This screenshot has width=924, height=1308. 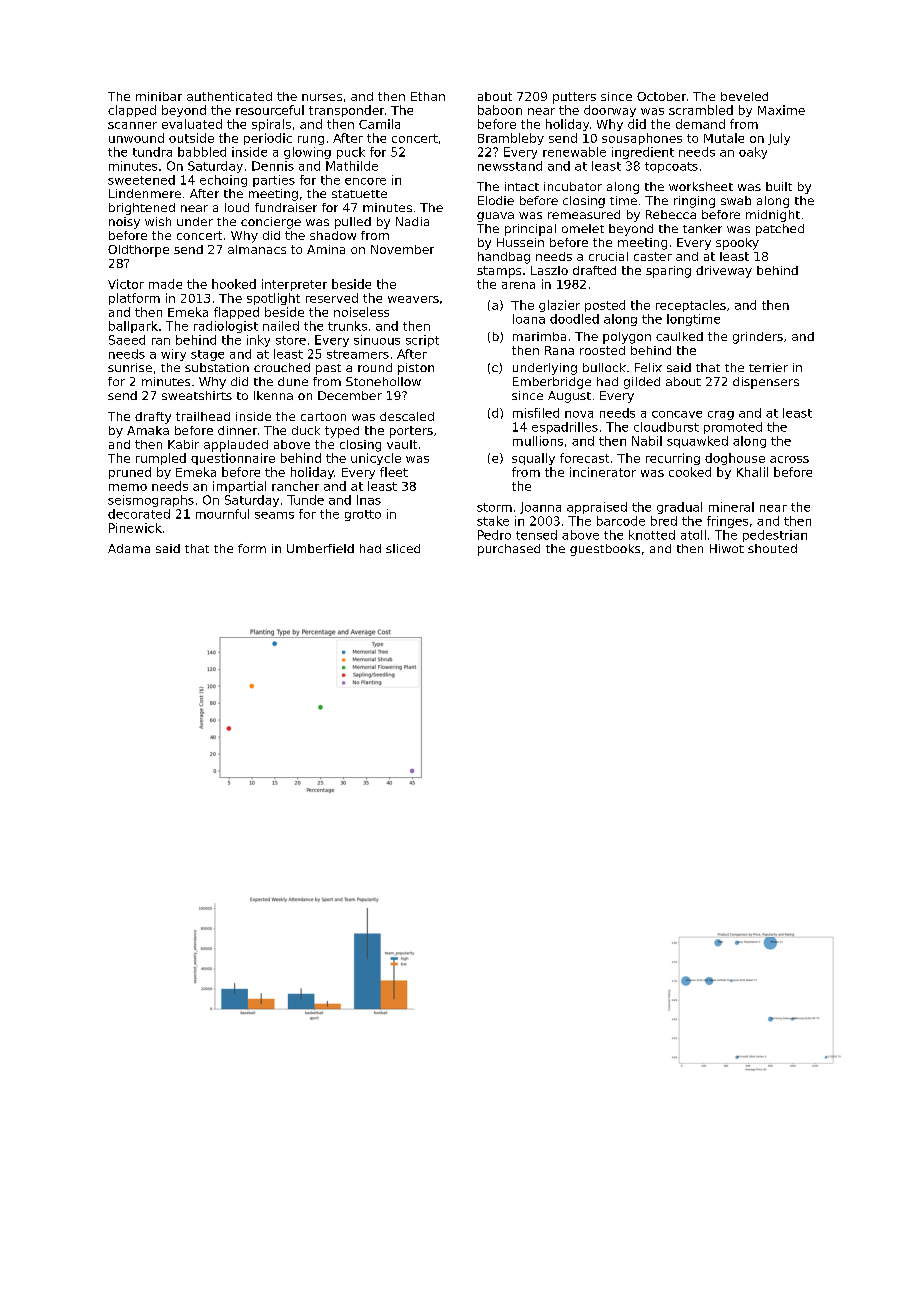 What do you see at coordinates (192, 124) in the screenshot?
I see `evaluated` at bounding box center [192, 124].
